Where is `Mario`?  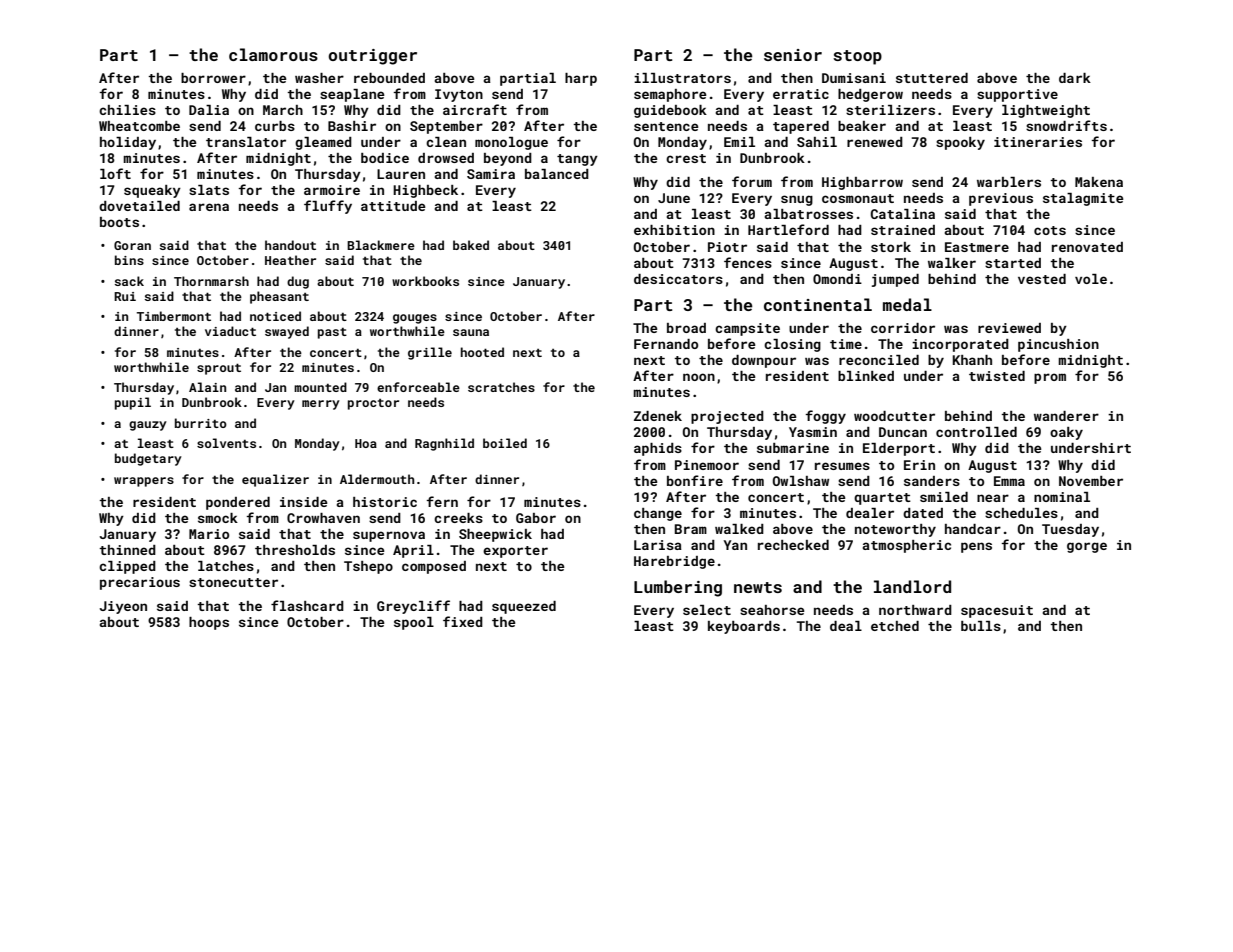
Mario is located at coordinates (209, 534).
